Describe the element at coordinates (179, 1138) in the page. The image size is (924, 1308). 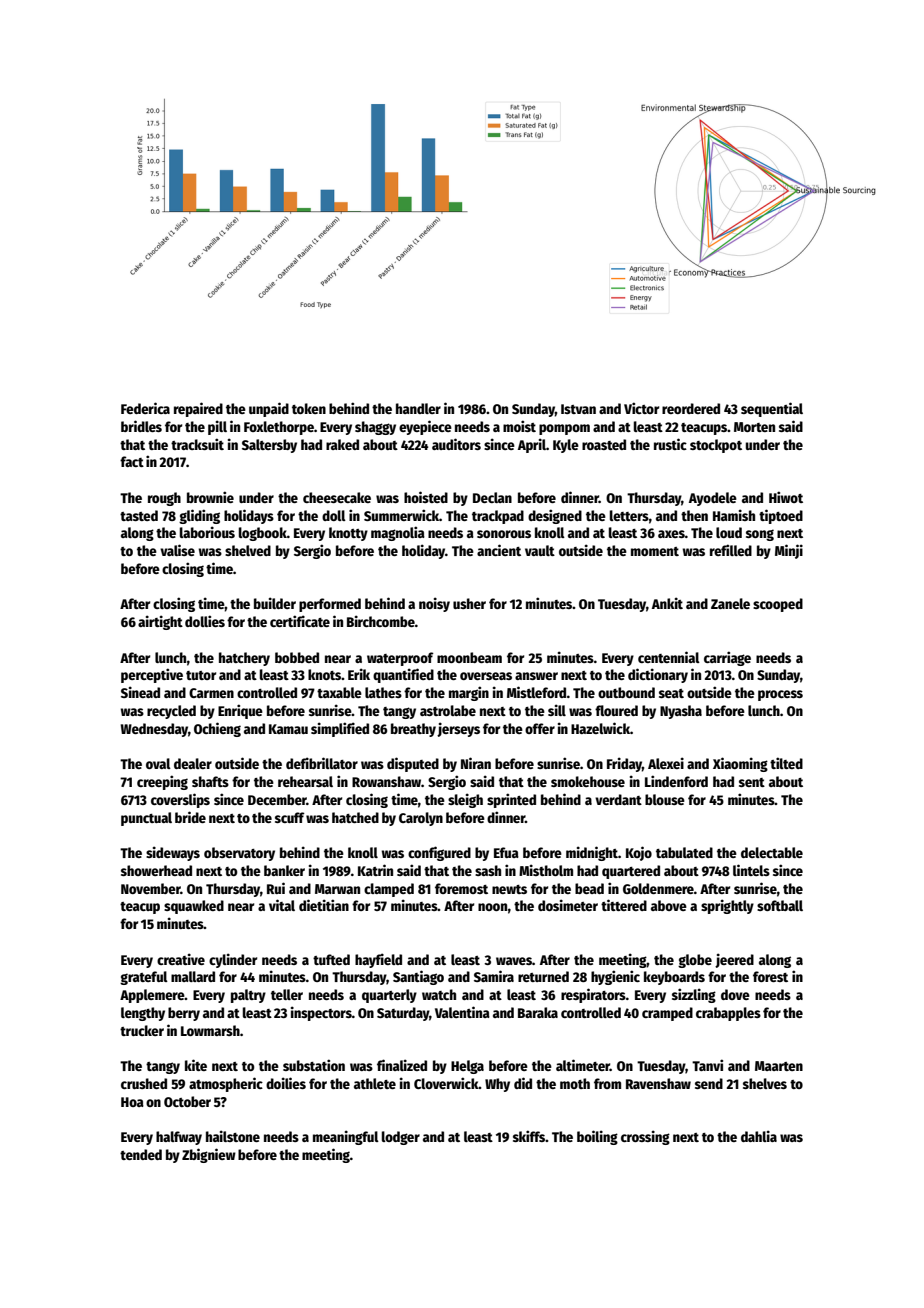
I see `halfway` at that location.
